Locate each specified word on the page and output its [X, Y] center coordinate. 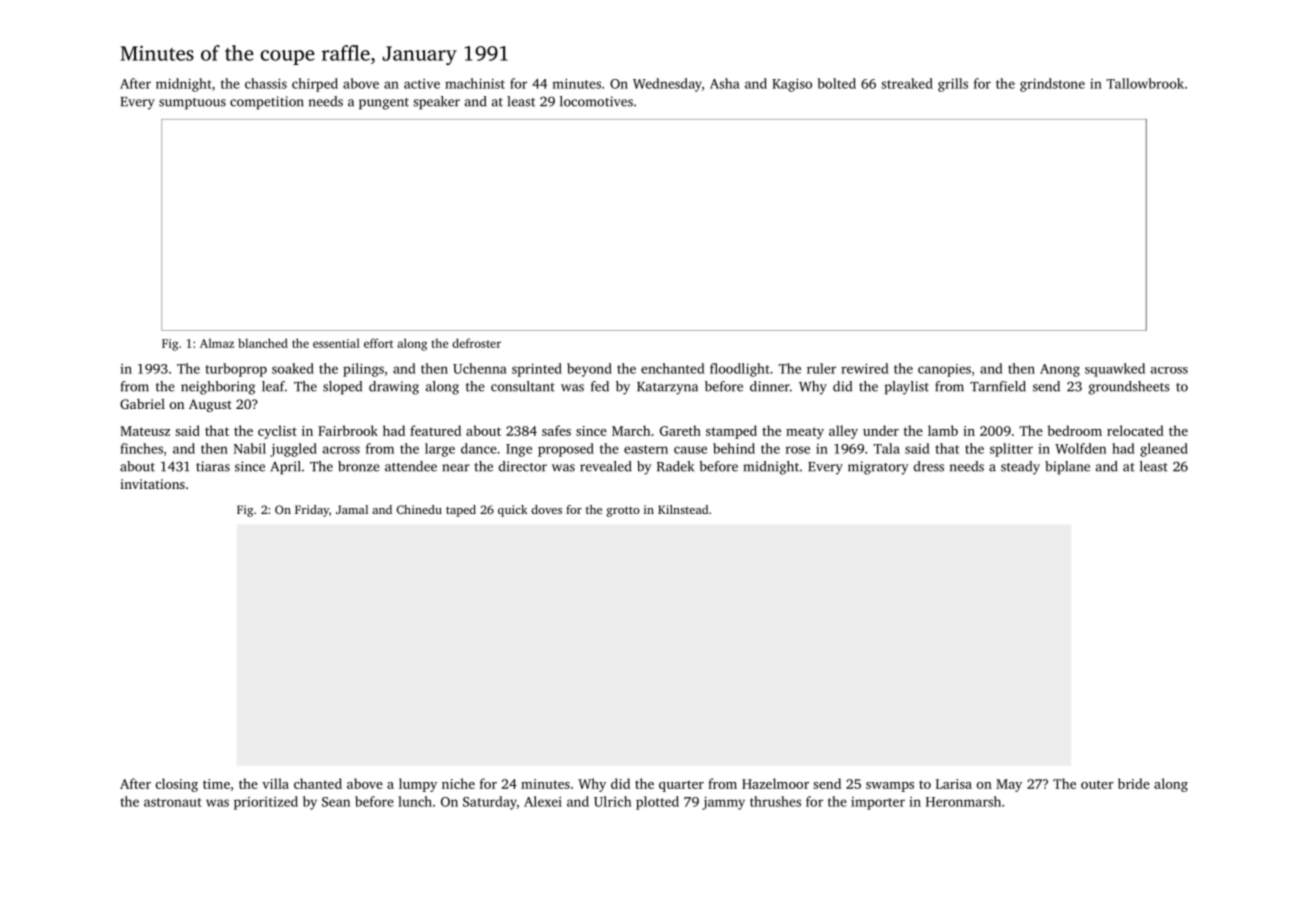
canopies [944, 370]
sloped [342, 388]
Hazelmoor [775, 783]
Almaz [217, 343]
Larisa [954, 784]
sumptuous [192, 104]
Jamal [352, 509]
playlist [907, 388]
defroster [476, 343]
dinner [770, 386]
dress [929, 466]
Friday [312, 511]
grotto [623, 511]
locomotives [596, 101]
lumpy [418, 785]
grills [953, 85]
